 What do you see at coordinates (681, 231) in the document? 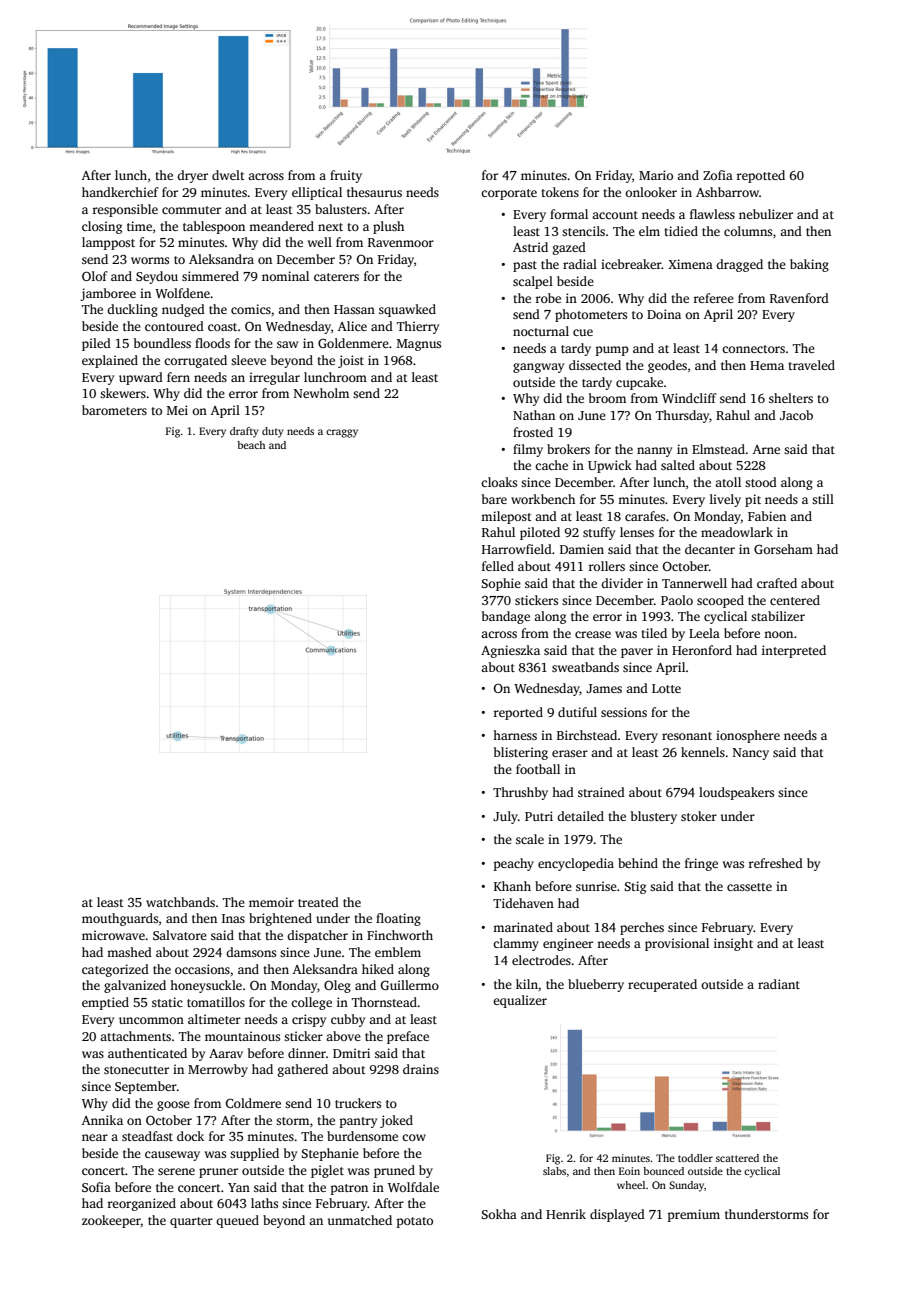
I see `tidied` at bounding box center [681, 231].
